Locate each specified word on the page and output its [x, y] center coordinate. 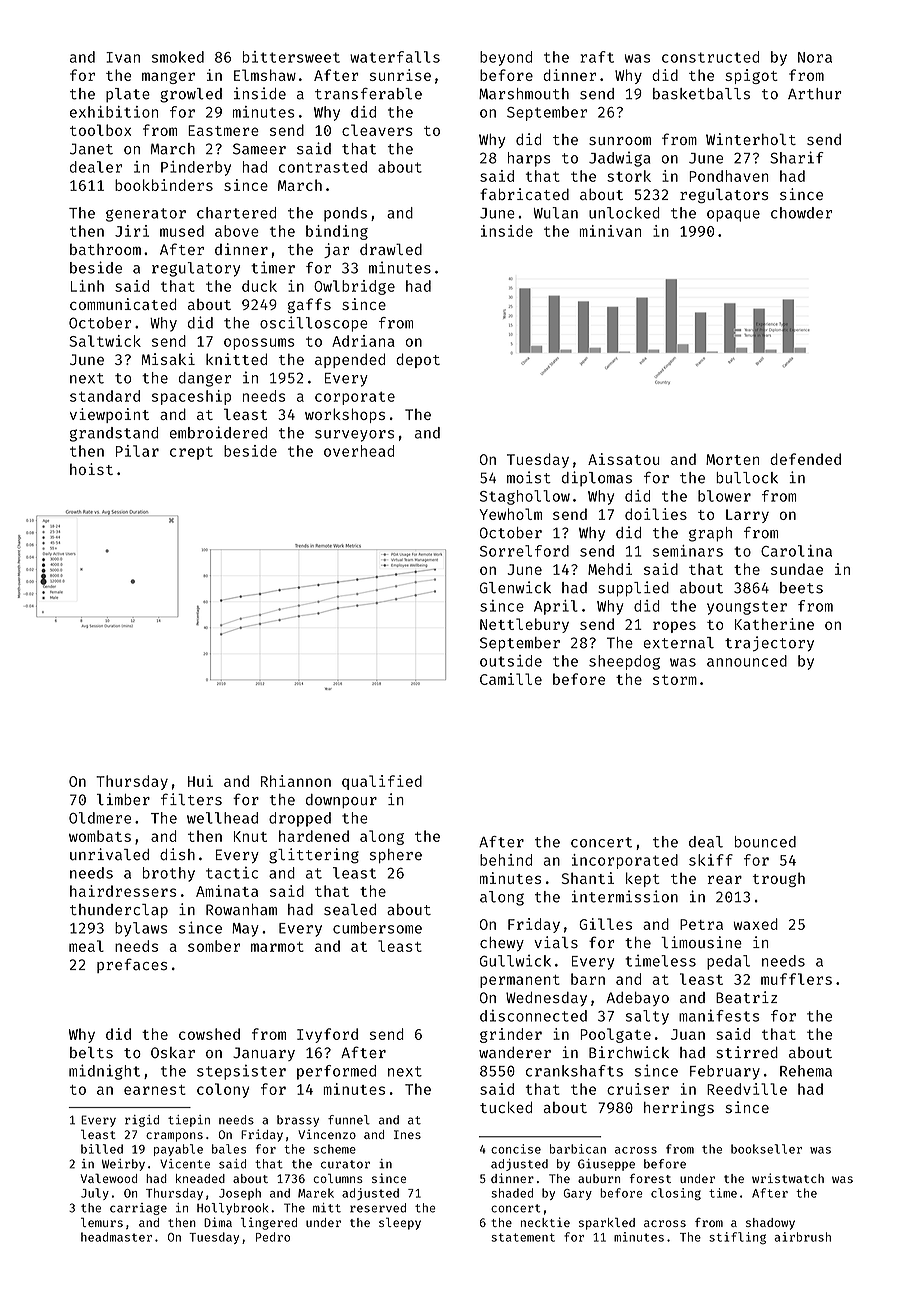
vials [556, 942]
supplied [633, 589]
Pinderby [196, 168]
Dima [218, 1222]
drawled [391, 249]
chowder [801, 213]
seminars [688, 551]
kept [643, 879]
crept [191, 453]
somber [214, 946]
